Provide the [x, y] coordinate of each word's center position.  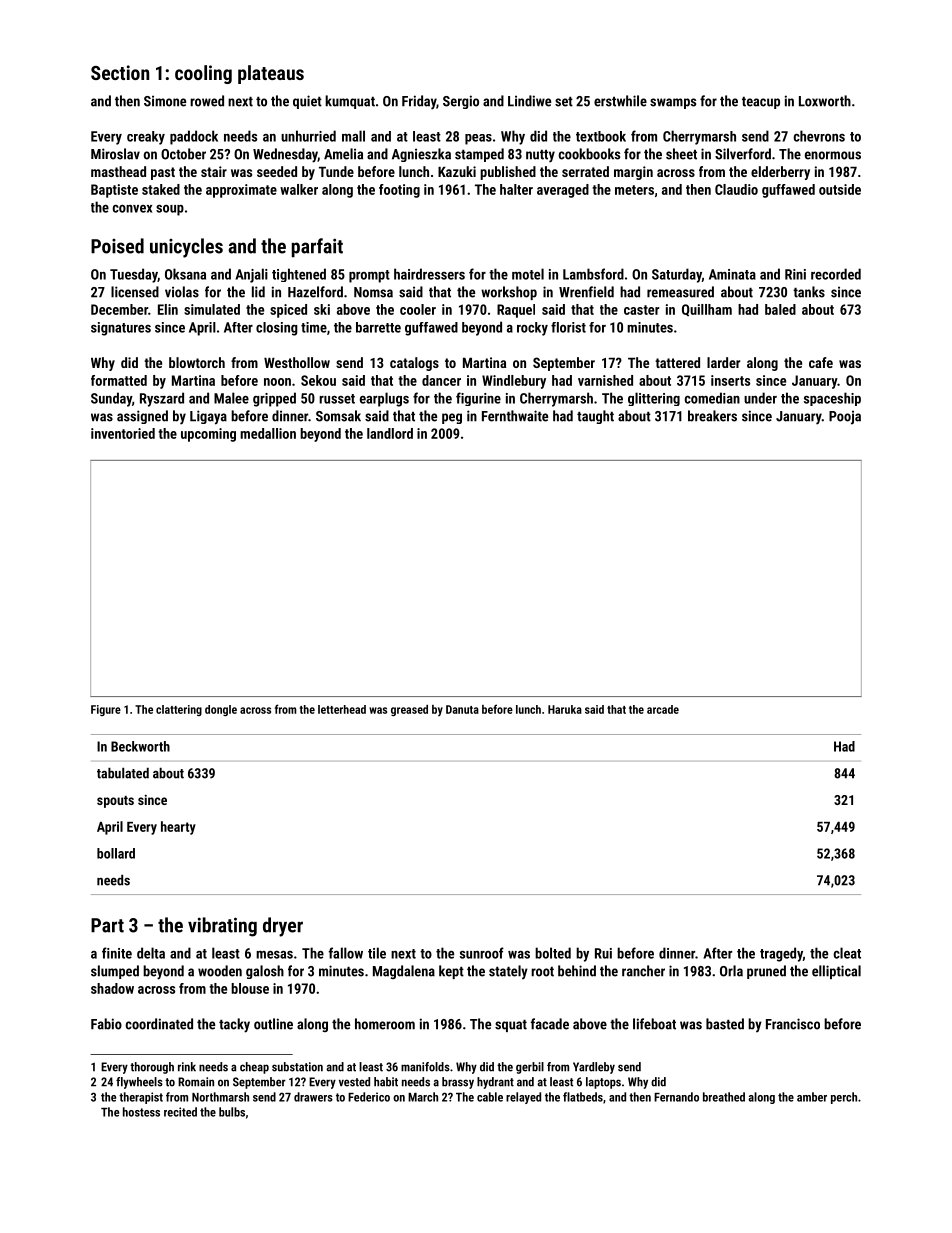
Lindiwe [529, 101]
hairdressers [429, 274]
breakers [712, 416]
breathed [724, 1097]
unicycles [186, 248]
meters [634, 190]
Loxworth [825, 101]
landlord [390, 433]
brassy [458, 1083]
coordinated [159, 1024]
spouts [115, 802]
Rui [603, 953]
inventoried [123, 433]
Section [120, 72]
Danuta [462, 709]
